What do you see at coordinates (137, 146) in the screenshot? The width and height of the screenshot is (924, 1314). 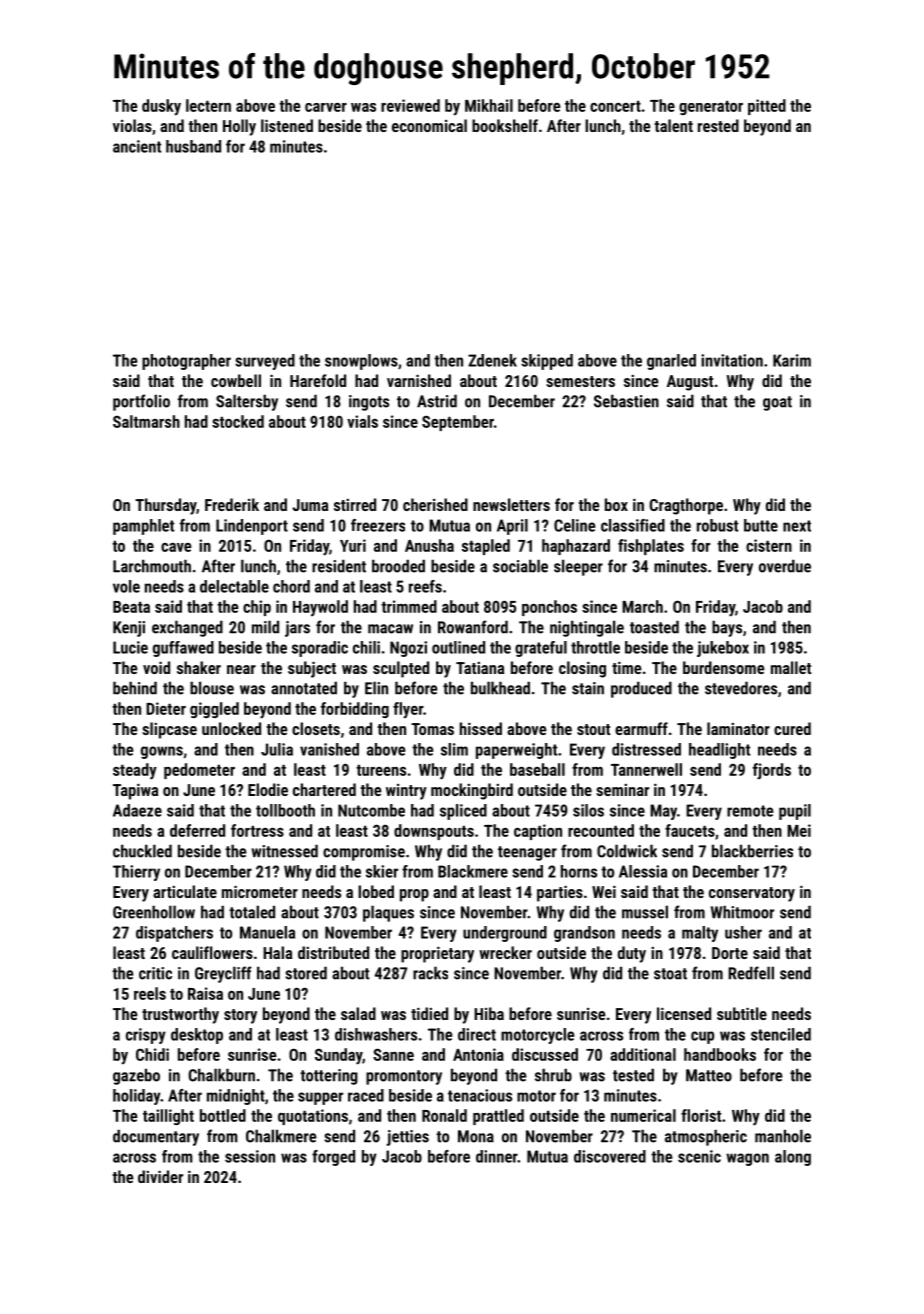 I see `ancient` at bounding box center [137, 146].
